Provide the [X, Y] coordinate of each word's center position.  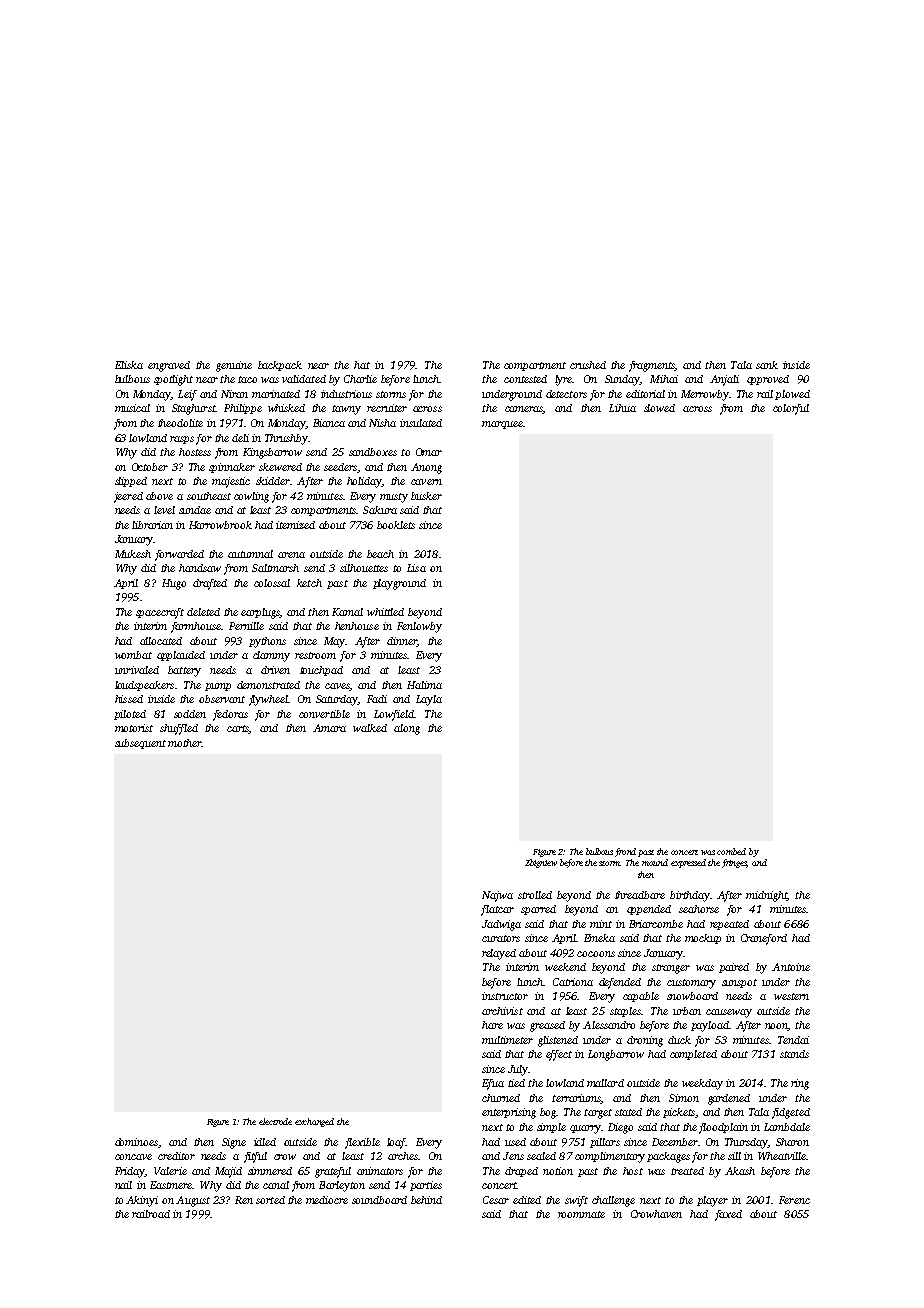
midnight [766, 896]
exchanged [314, 1122]
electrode [275, 1121]
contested [525, 379]
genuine [234, 366]
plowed [792, 395]
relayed [499, 954]
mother [185, 743]
